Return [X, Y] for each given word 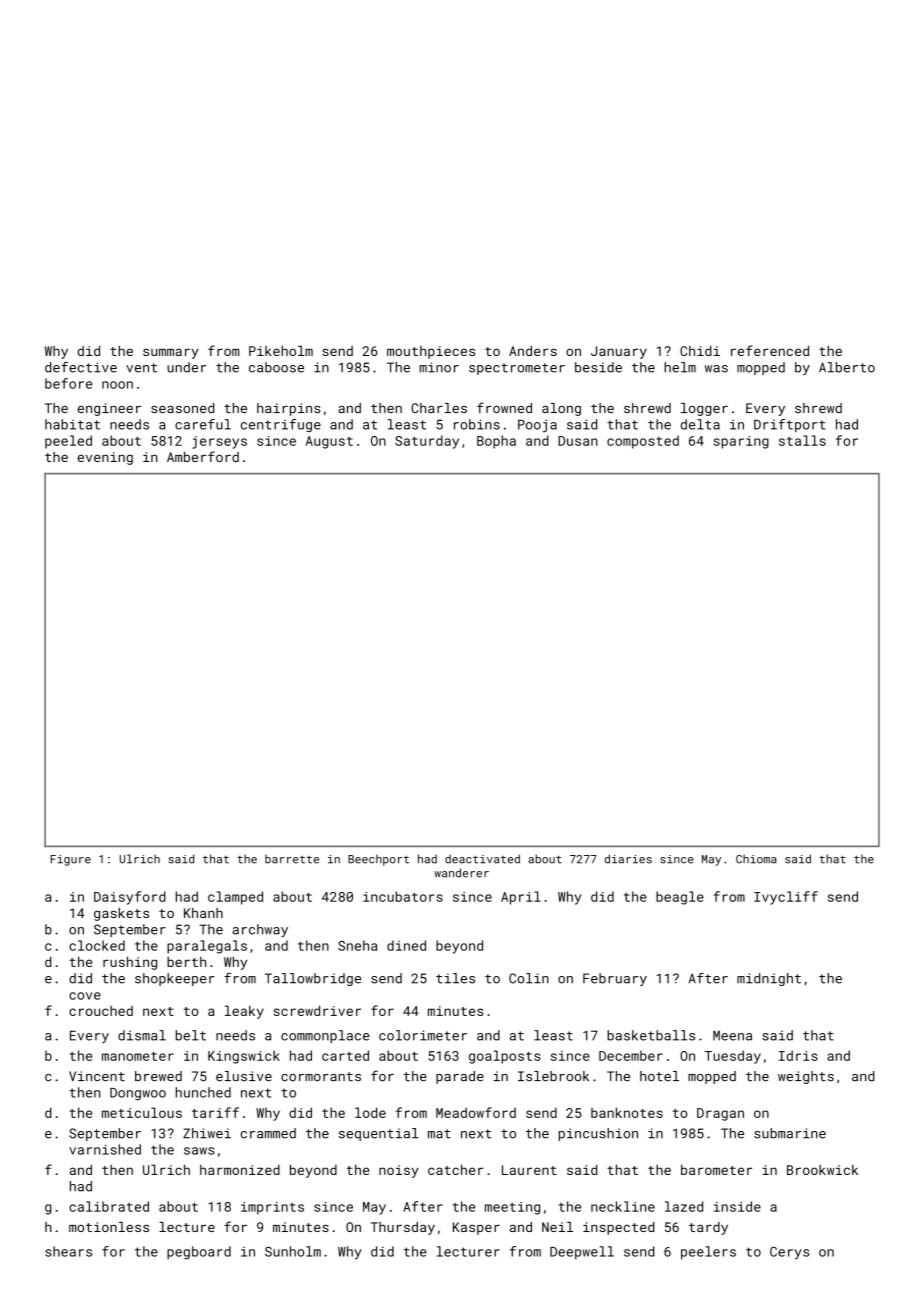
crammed [268, 1133]
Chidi [700, 351]
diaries [628, 859]
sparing [741, 442]
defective [81, 367]
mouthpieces [431, 352]
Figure [70, 860]
